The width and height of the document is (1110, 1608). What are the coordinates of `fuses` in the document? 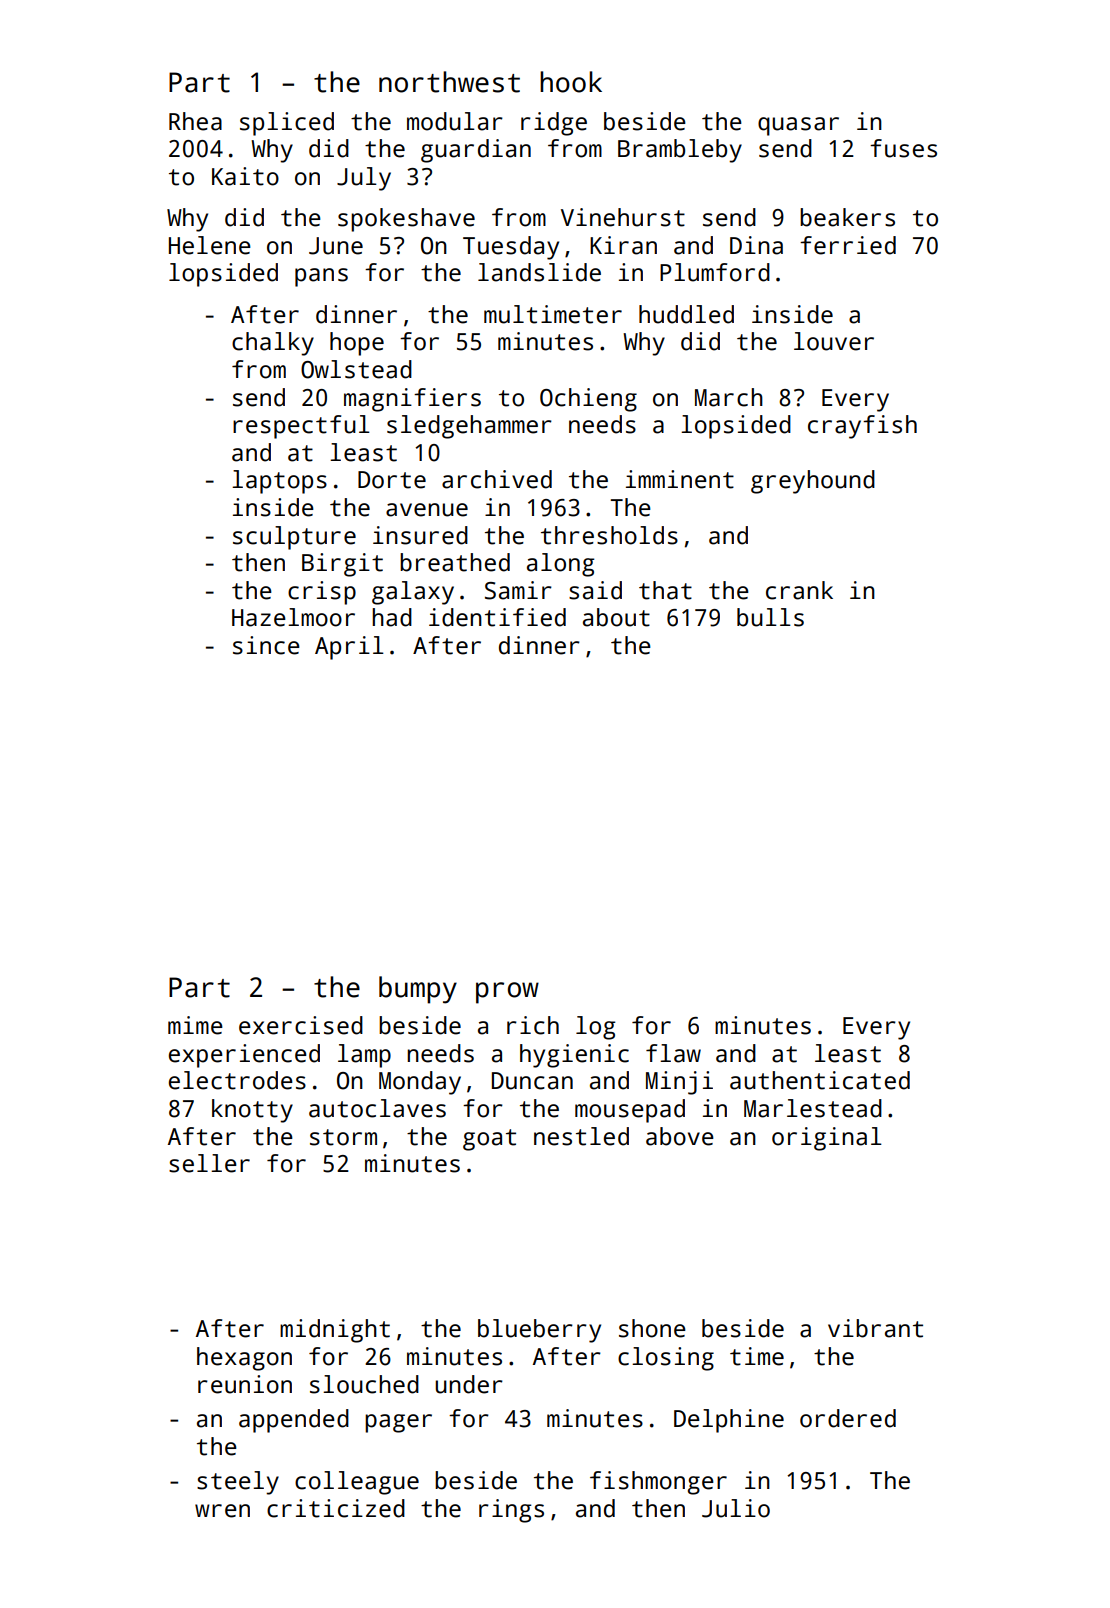 It's located at (903, 148).
